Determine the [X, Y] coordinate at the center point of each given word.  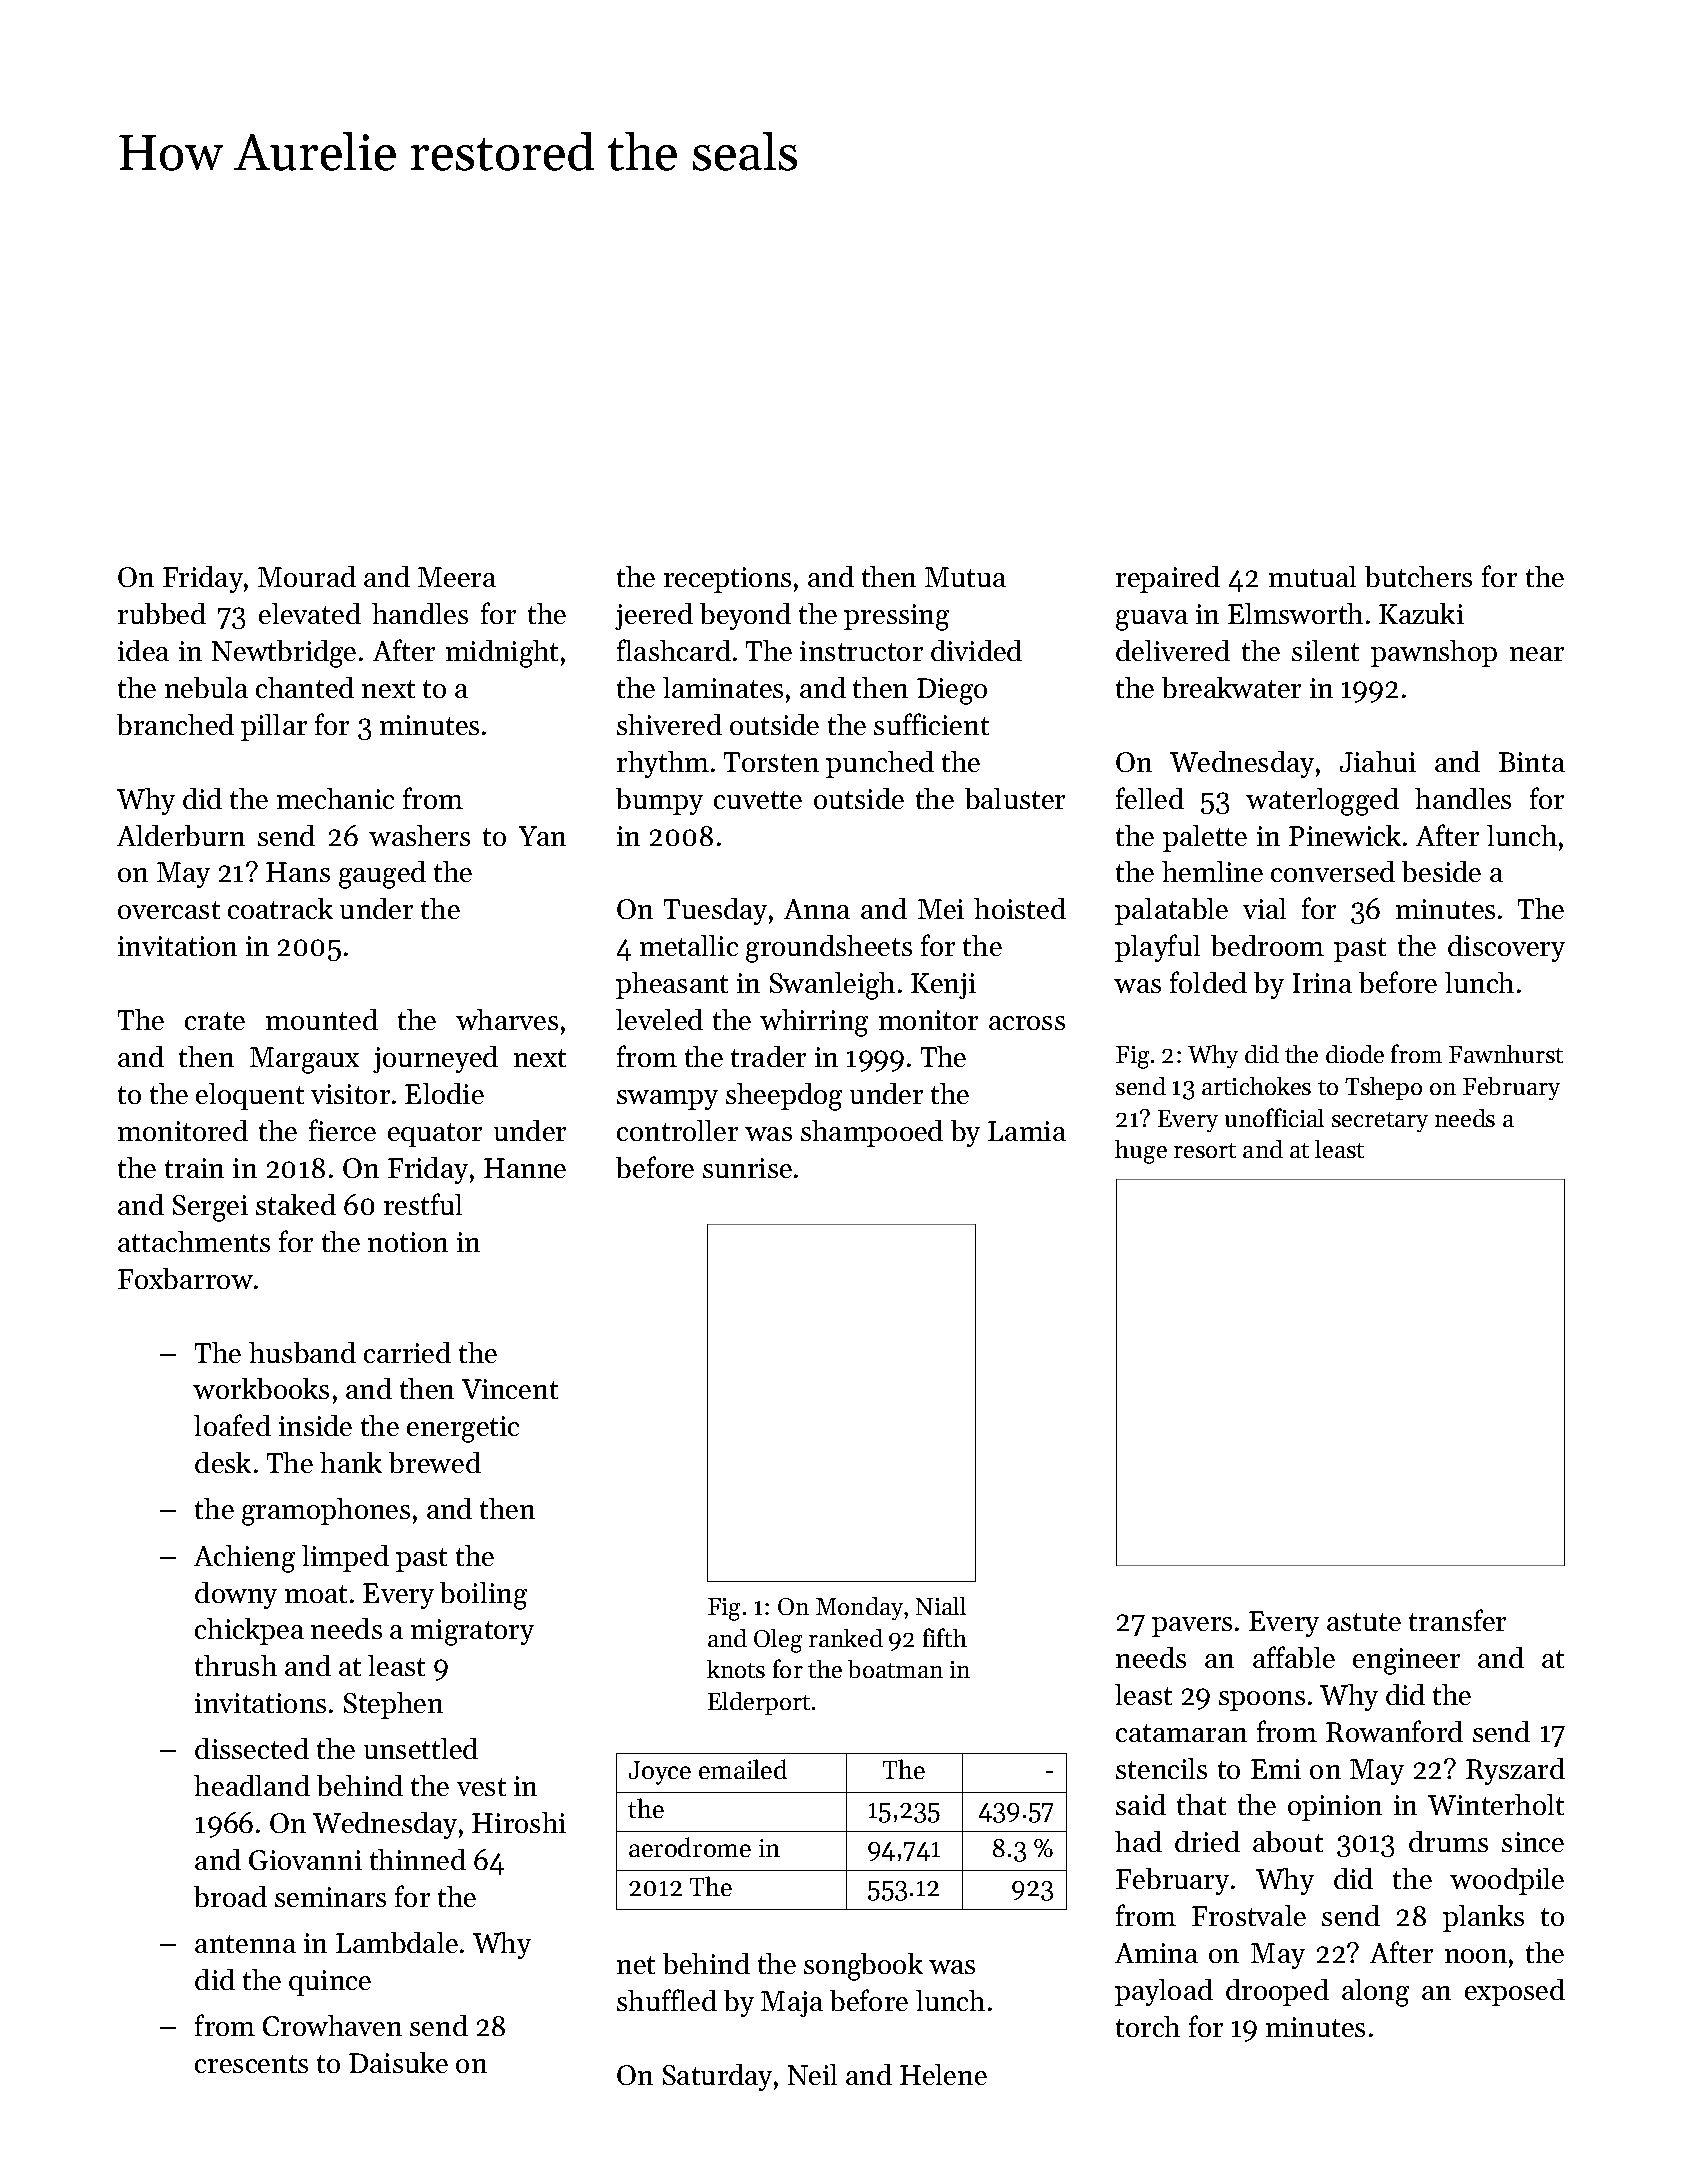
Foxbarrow [185, 1278]
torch [1148, 2026]
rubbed [162, 613]
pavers [1192, 1627]
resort [1205, 1150]
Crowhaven [332, 2025]
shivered [669, 724]
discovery [1506, 948]
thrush [236, 1665]
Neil [812, 2074]
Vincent [510, 1389]
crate [215, 1021]
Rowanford [1394, 1731]
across [1027, 1023]
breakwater [1231, 687]
